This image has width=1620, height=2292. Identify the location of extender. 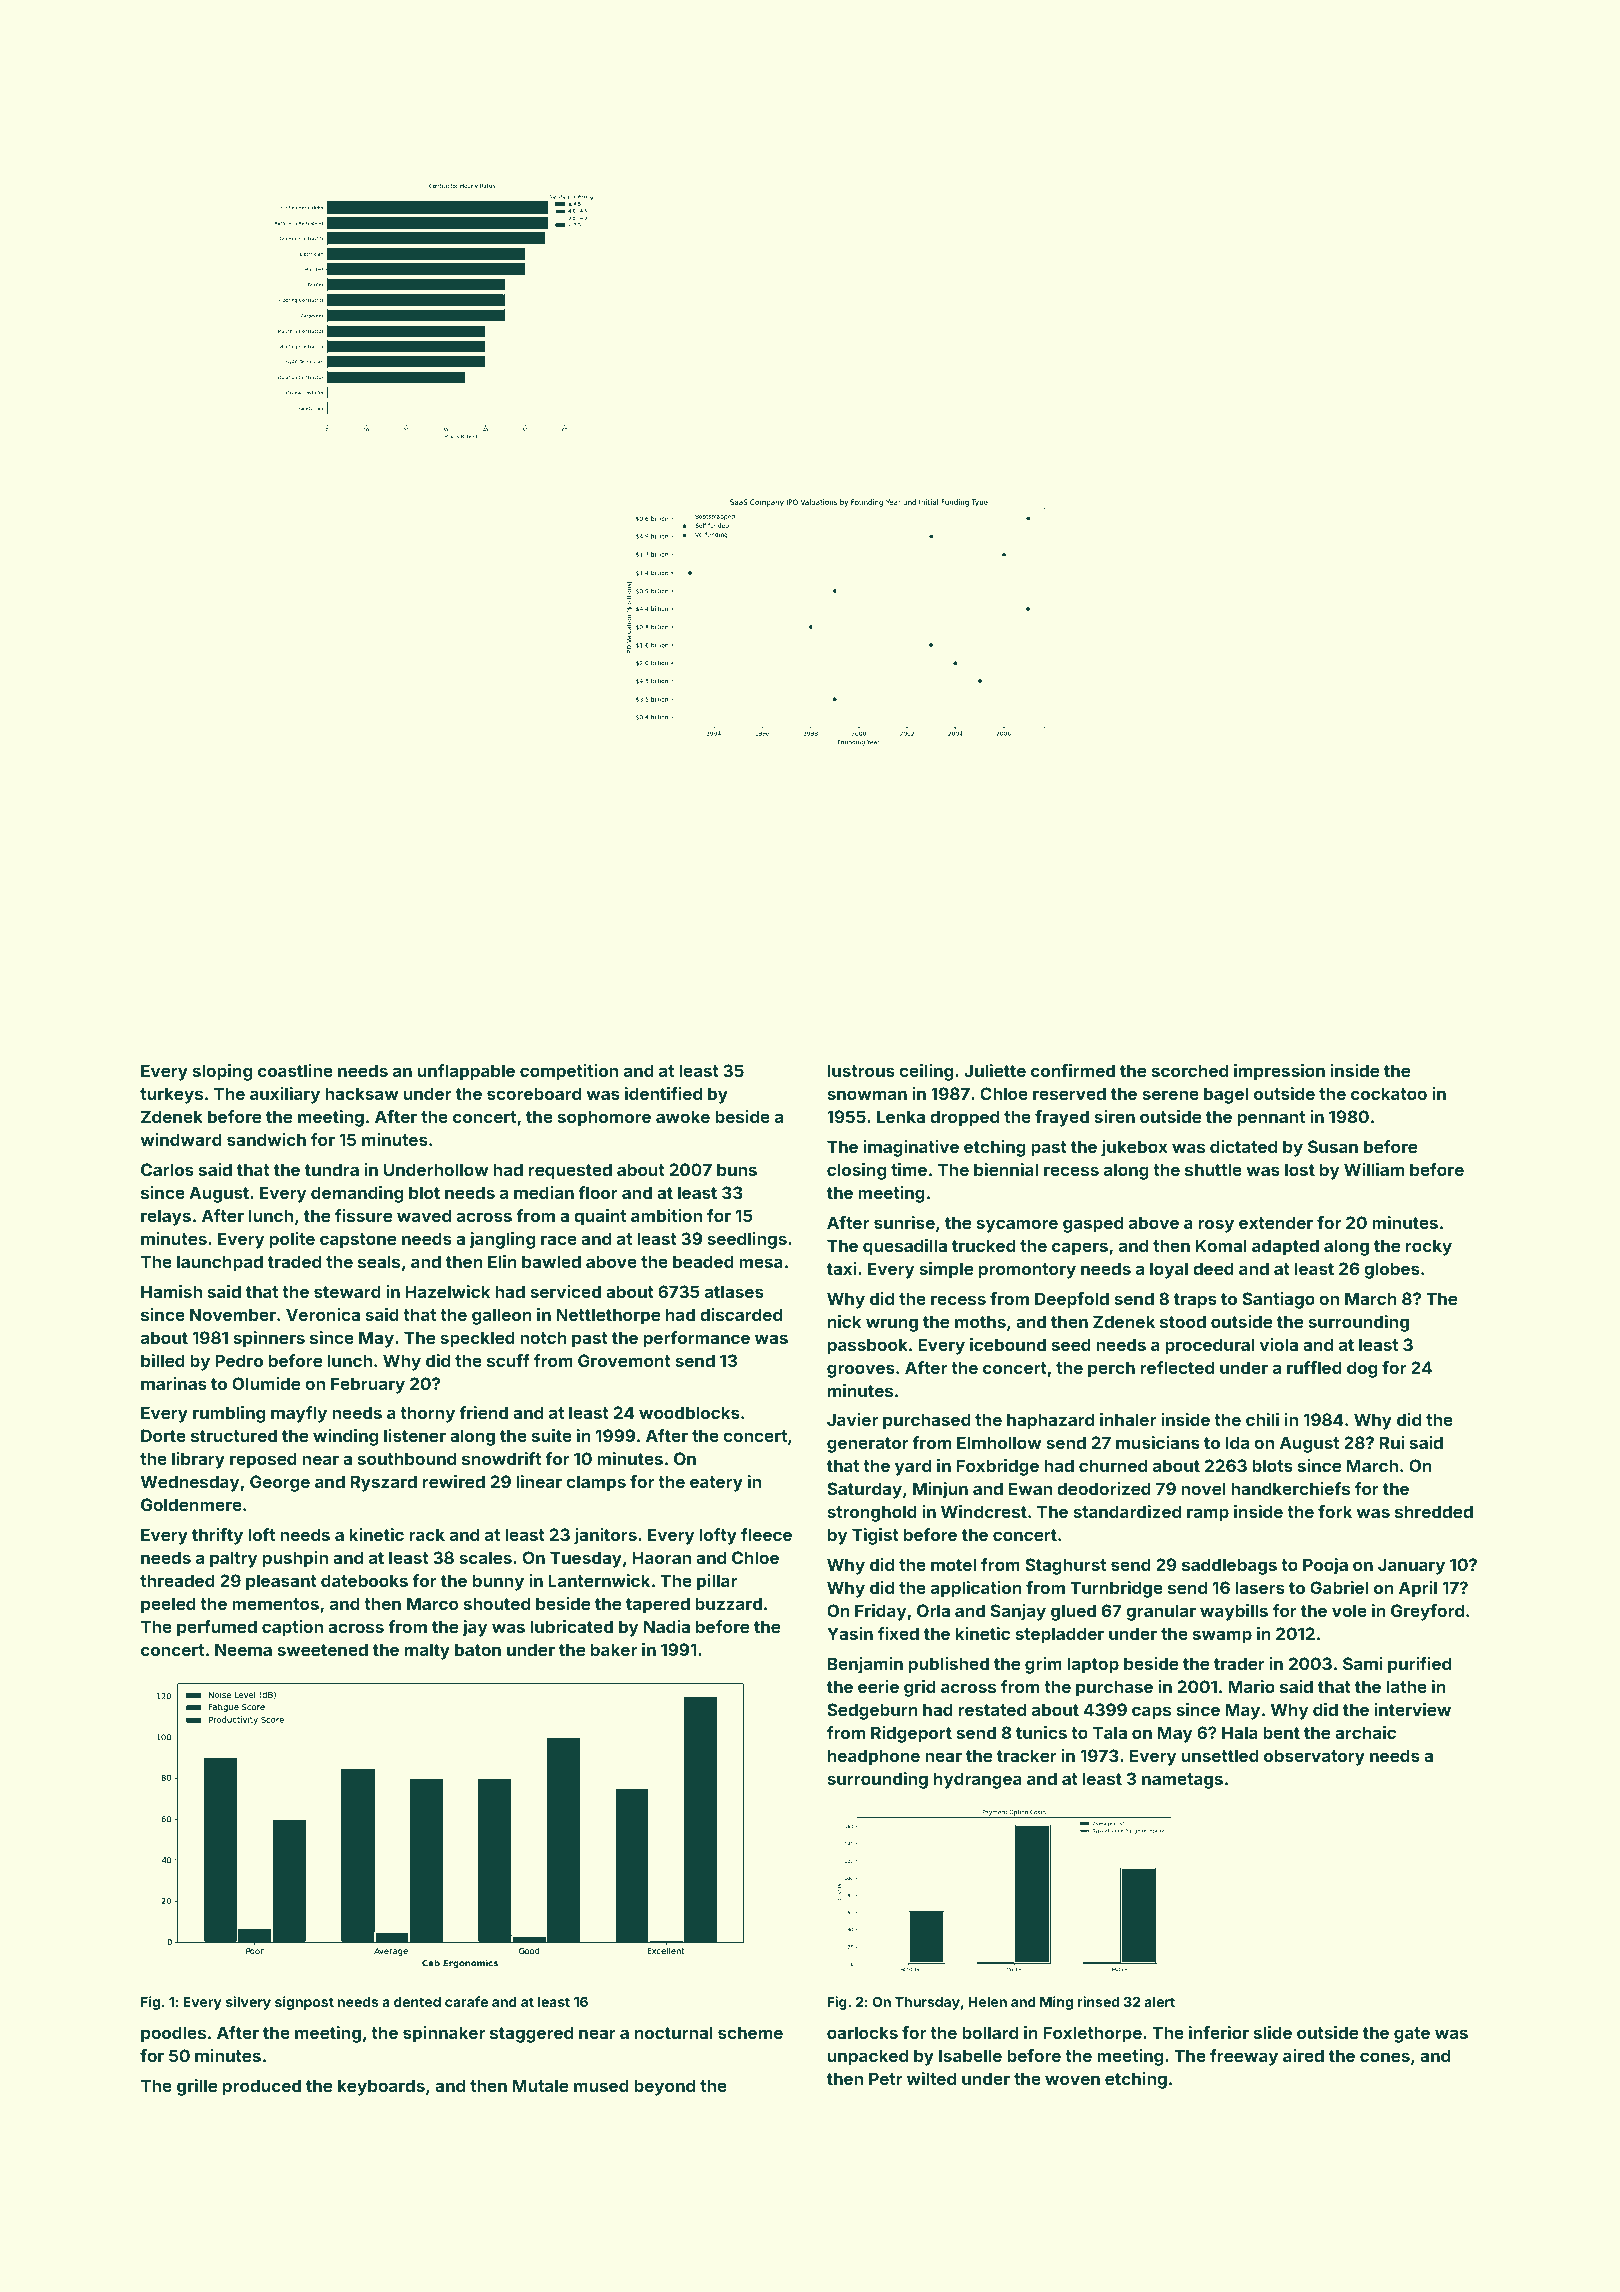
(1276, 1222).
